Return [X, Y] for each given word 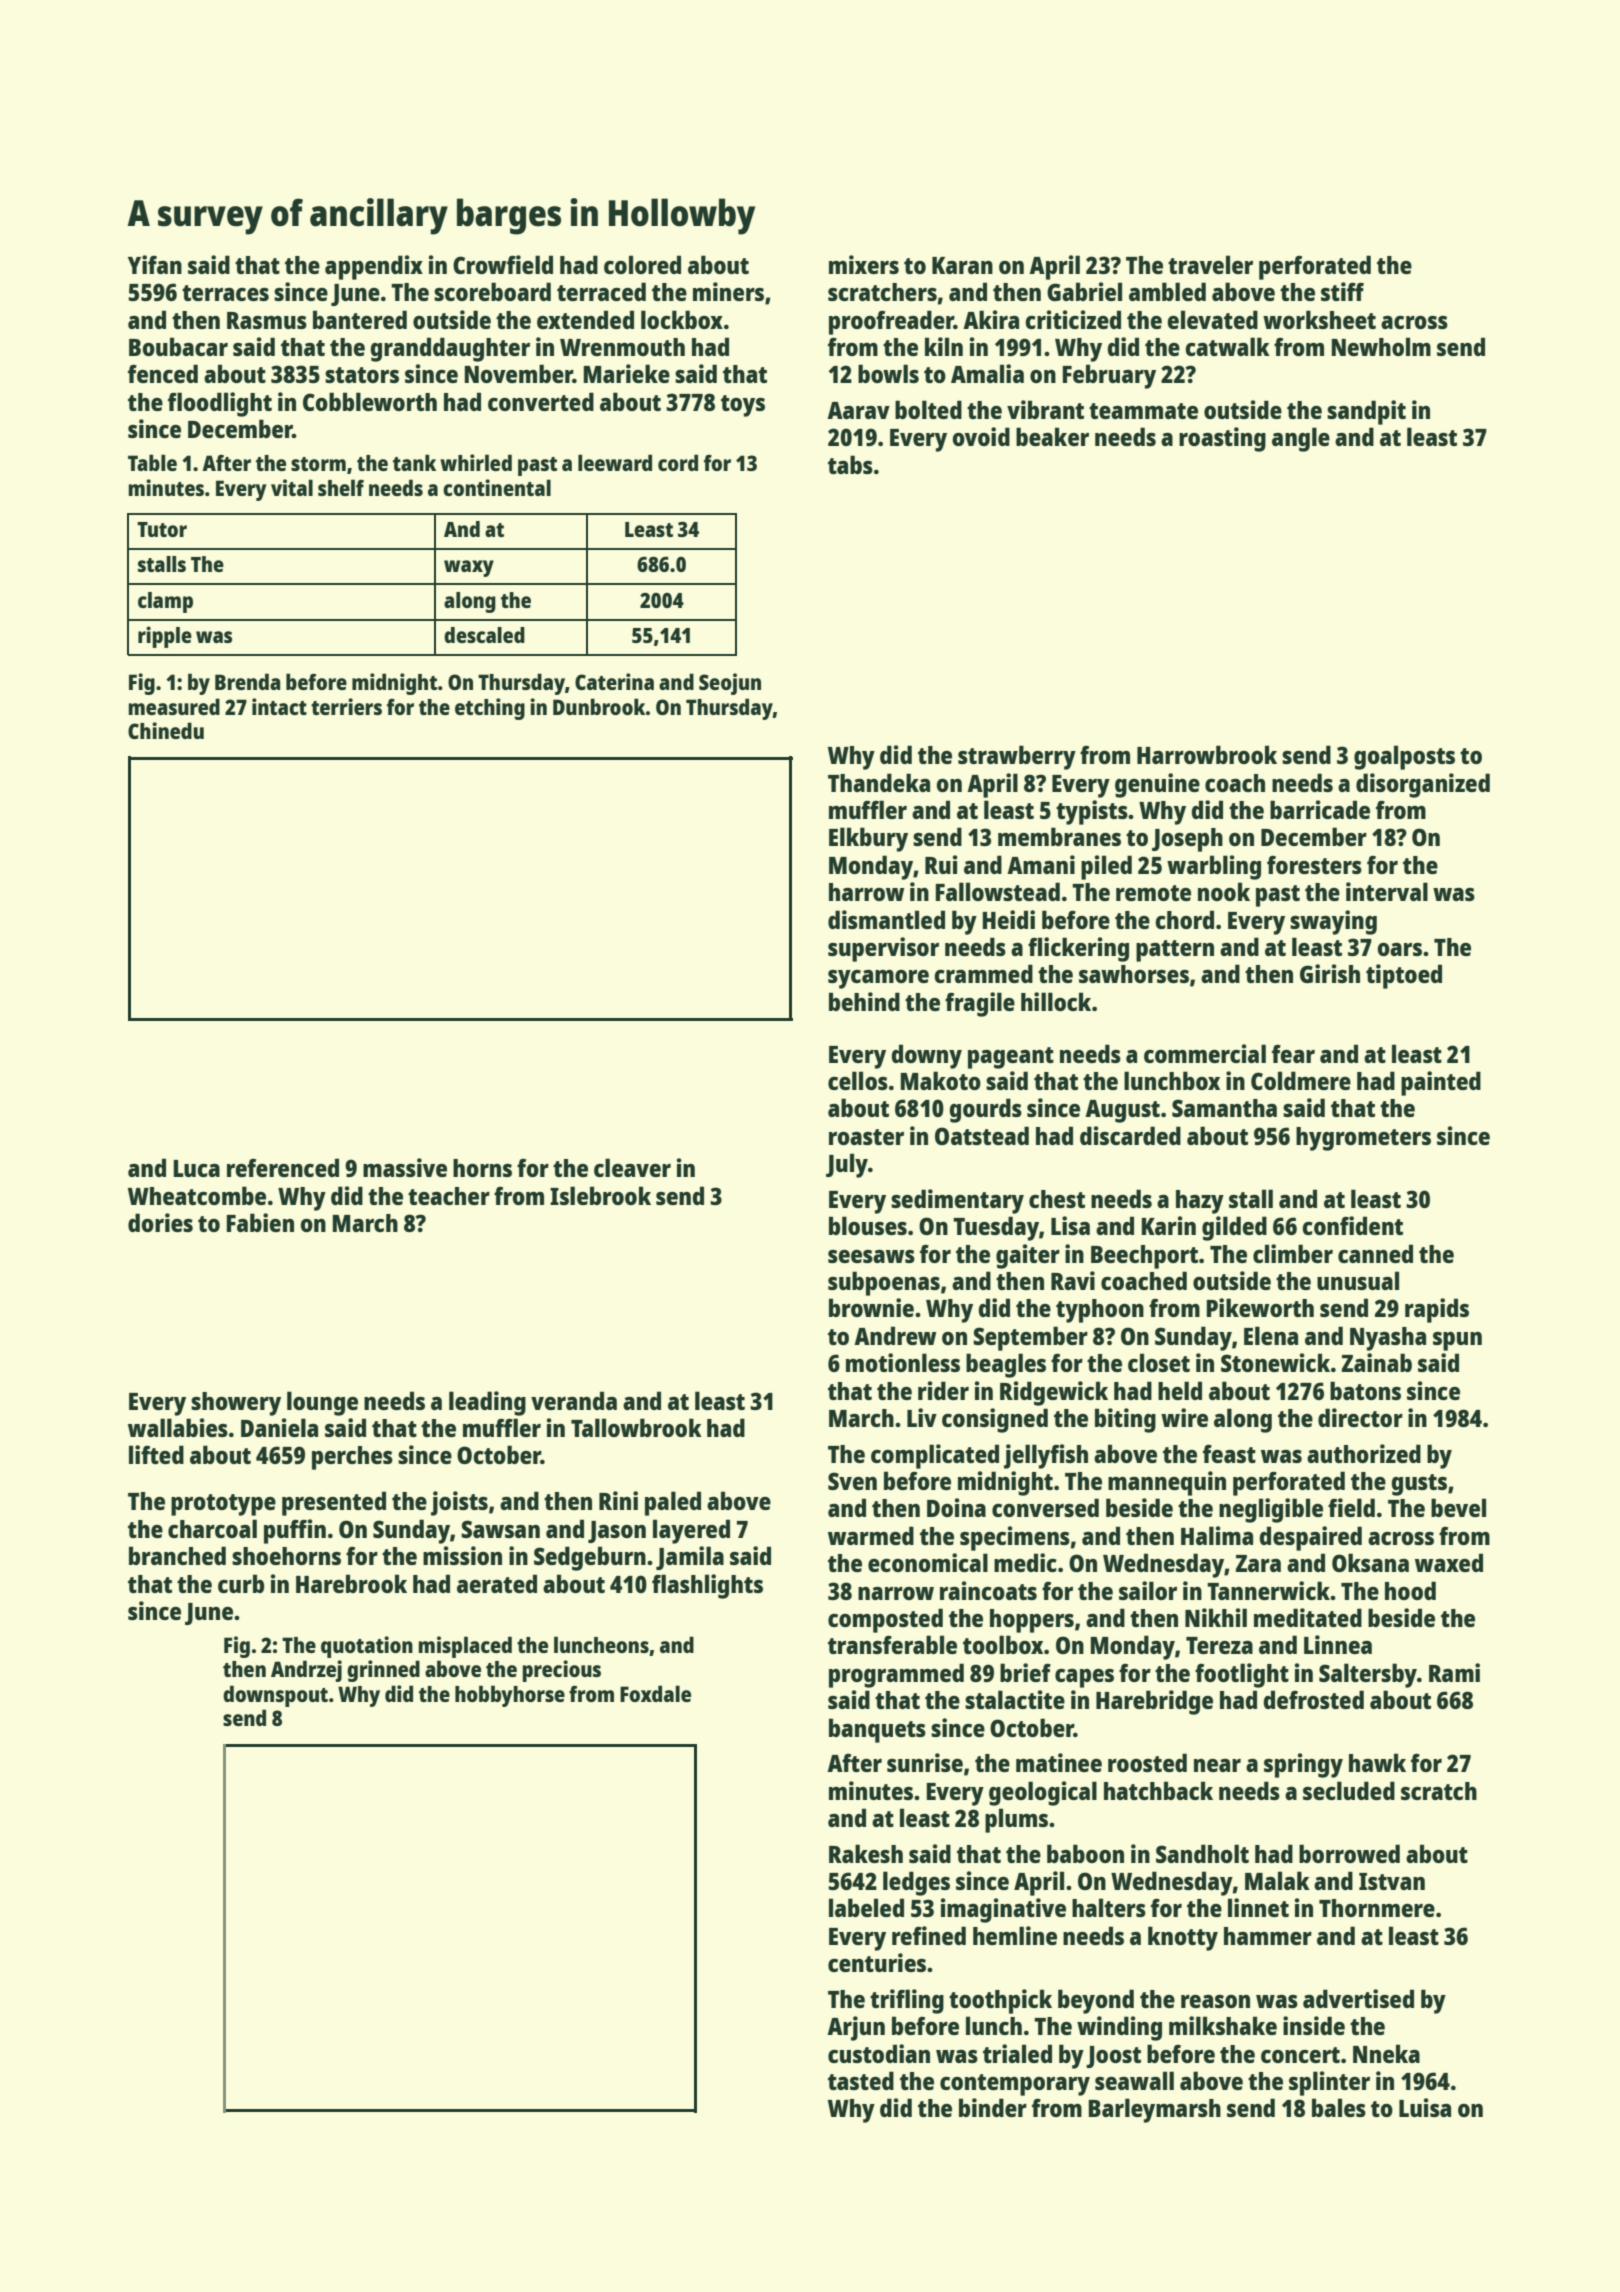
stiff [1342, 291]
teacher [449, 1196]
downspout [275, 1696]
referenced [283, 1167]
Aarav [858, 410]
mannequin [1167, 1483]
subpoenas [884, 1283]
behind [864, 1001]
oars [1399, 949]
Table [152, 462]
